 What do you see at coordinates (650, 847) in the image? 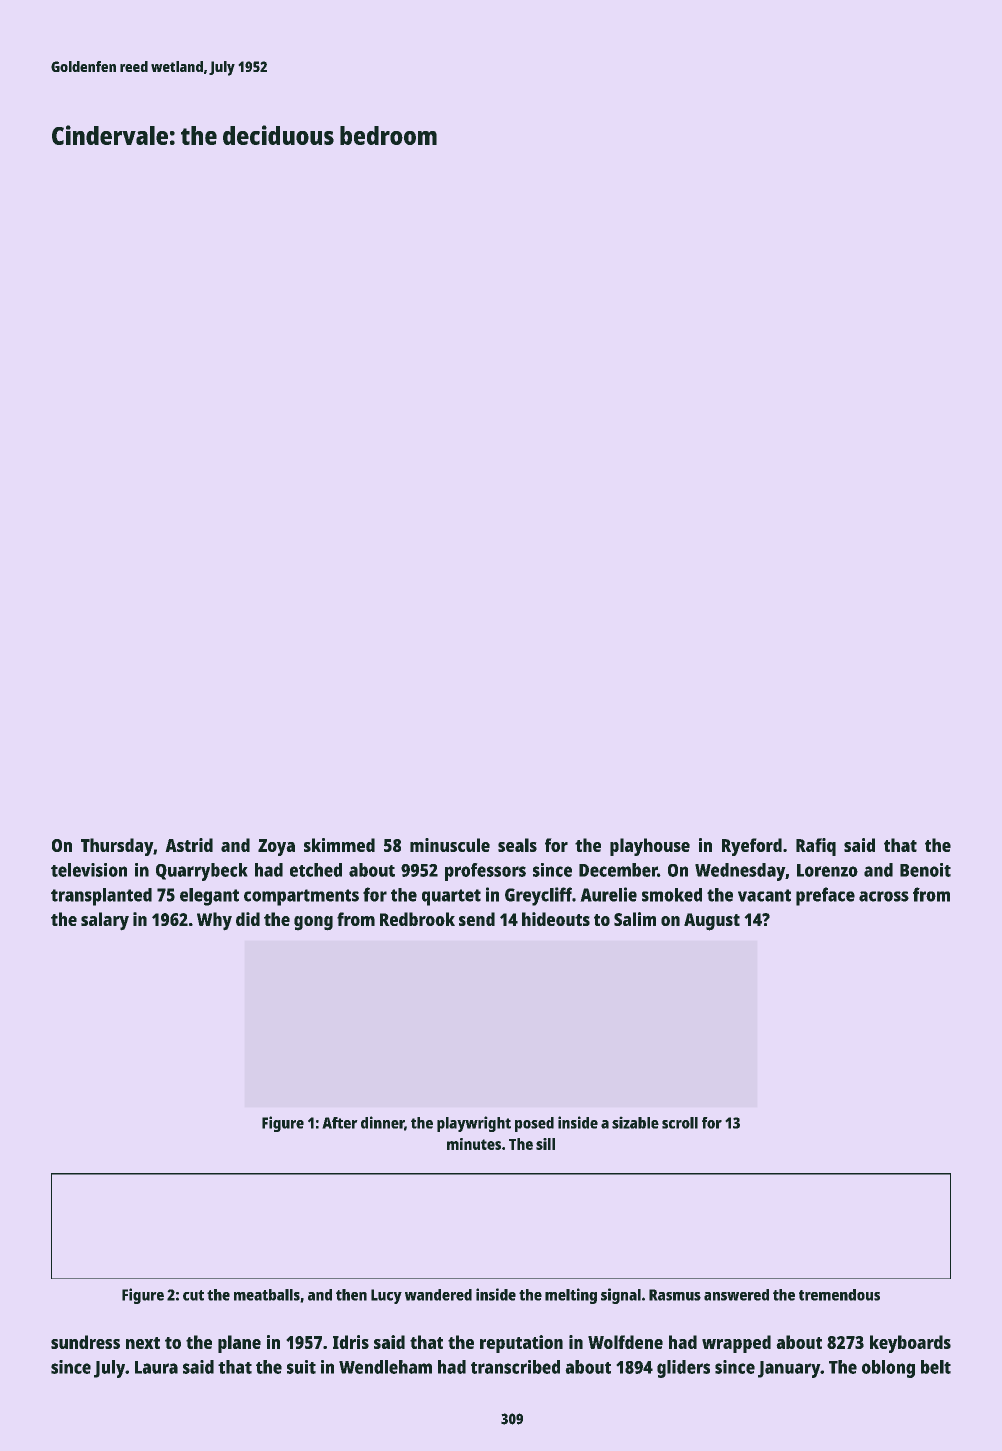
I see `playhouse` at bounding box center [650, 847].
